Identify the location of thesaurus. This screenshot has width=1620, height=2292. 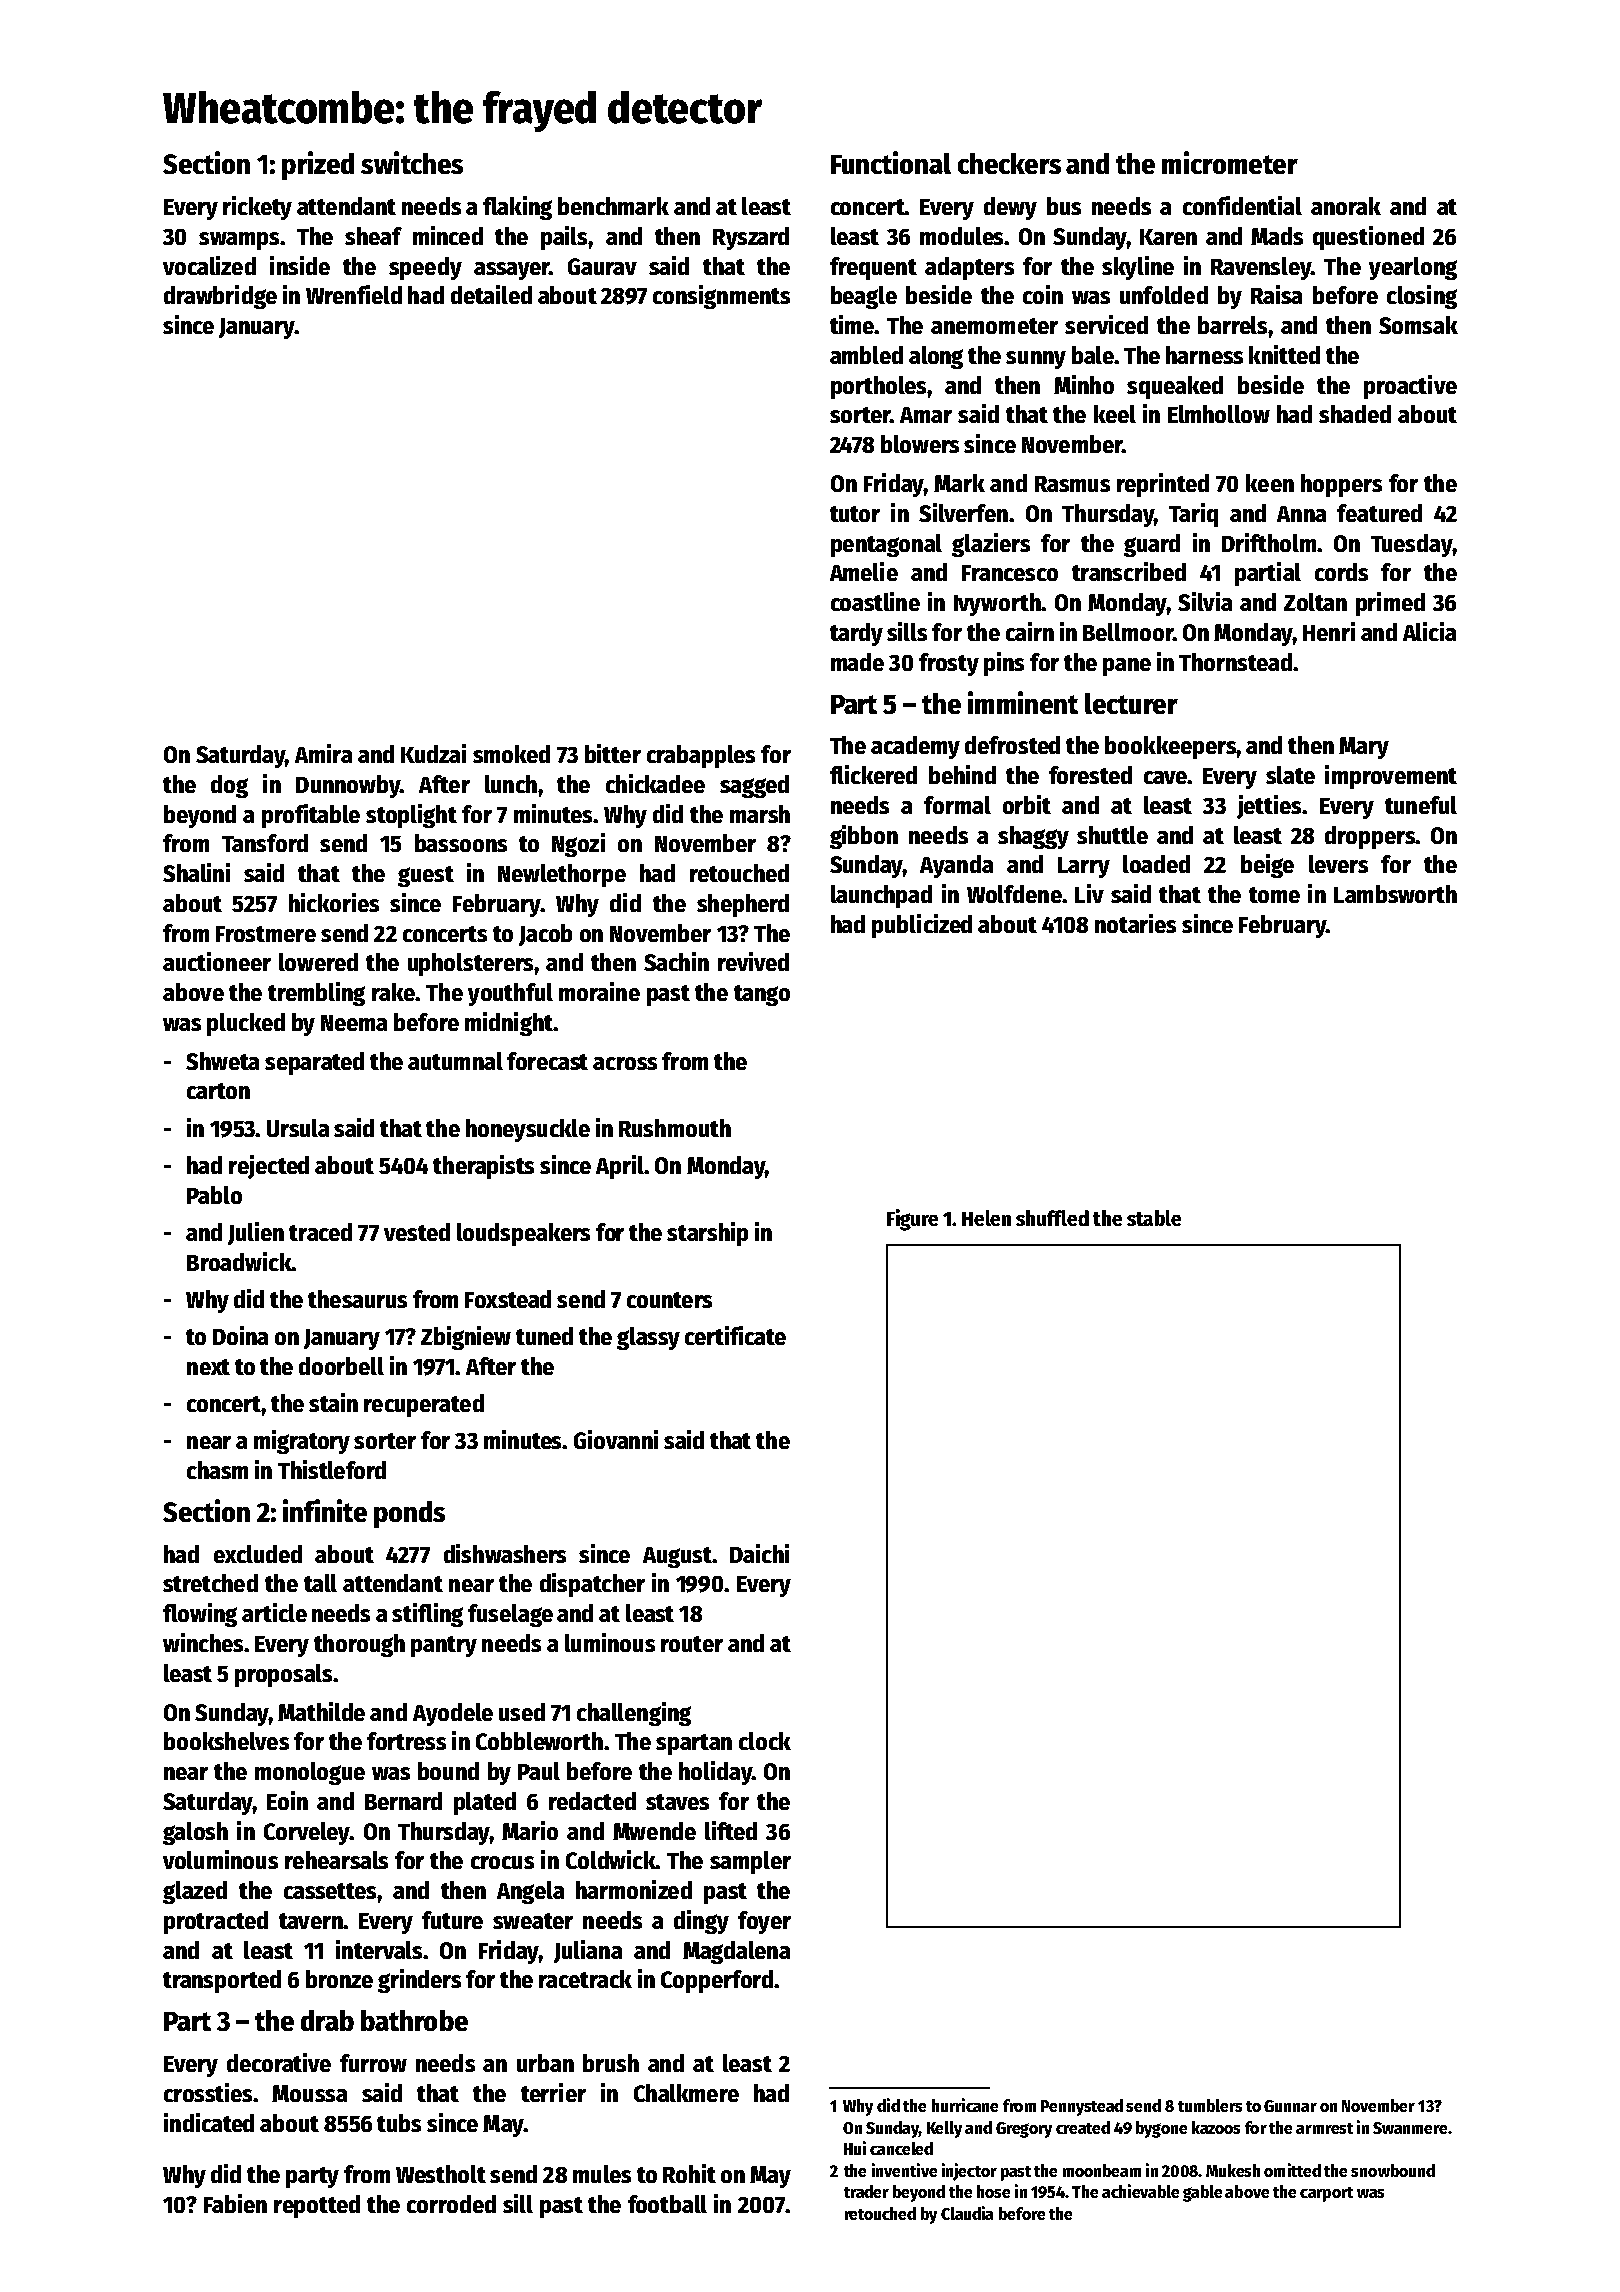
(357, 1299).
